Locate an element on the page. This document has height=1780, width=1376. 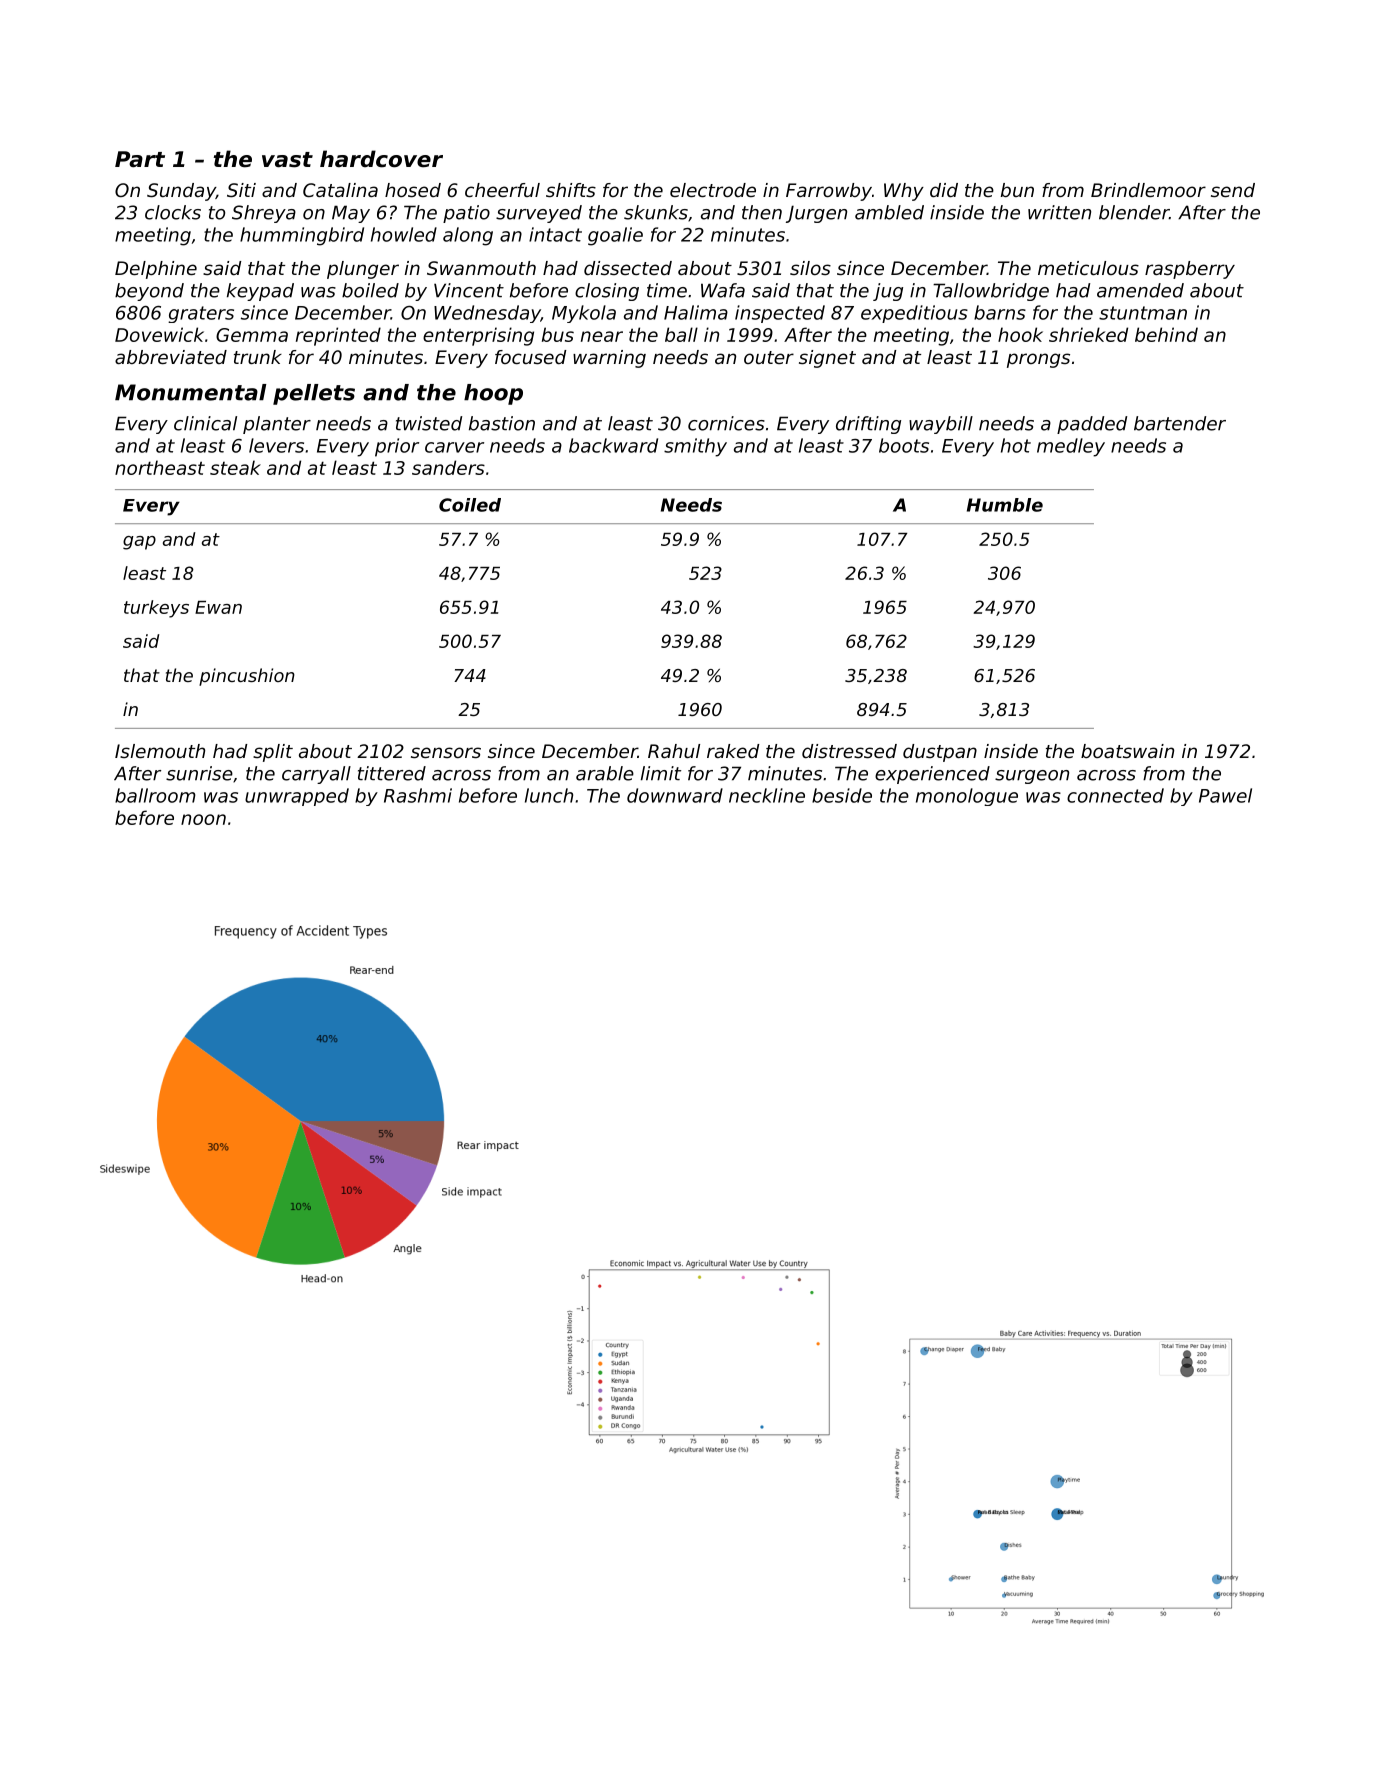
Humble is located at coordinates (1005, 505).
